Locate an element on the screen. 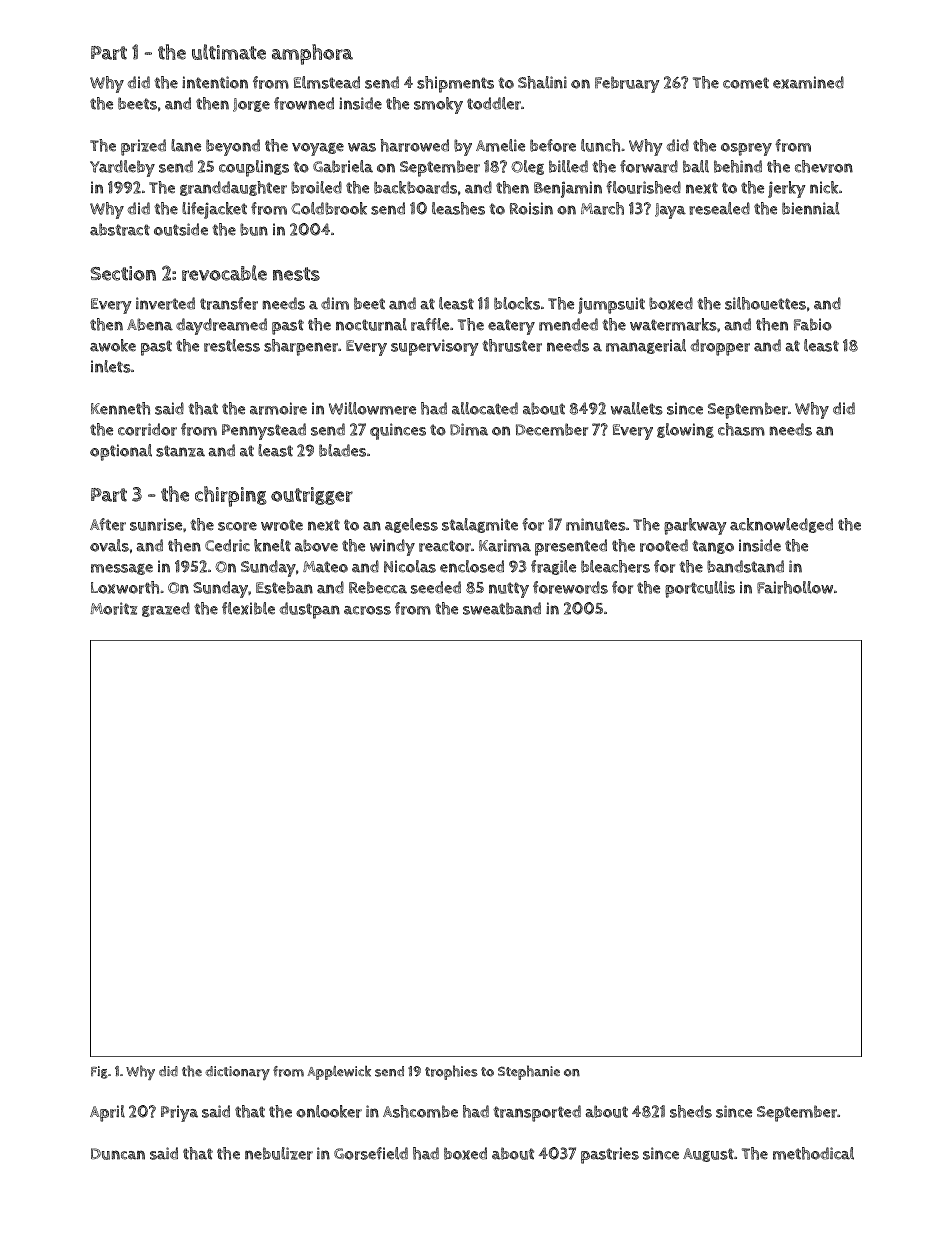 The width and height of the screenshot is (952, 1233). sheds is located at coordinates (691, 1111).
